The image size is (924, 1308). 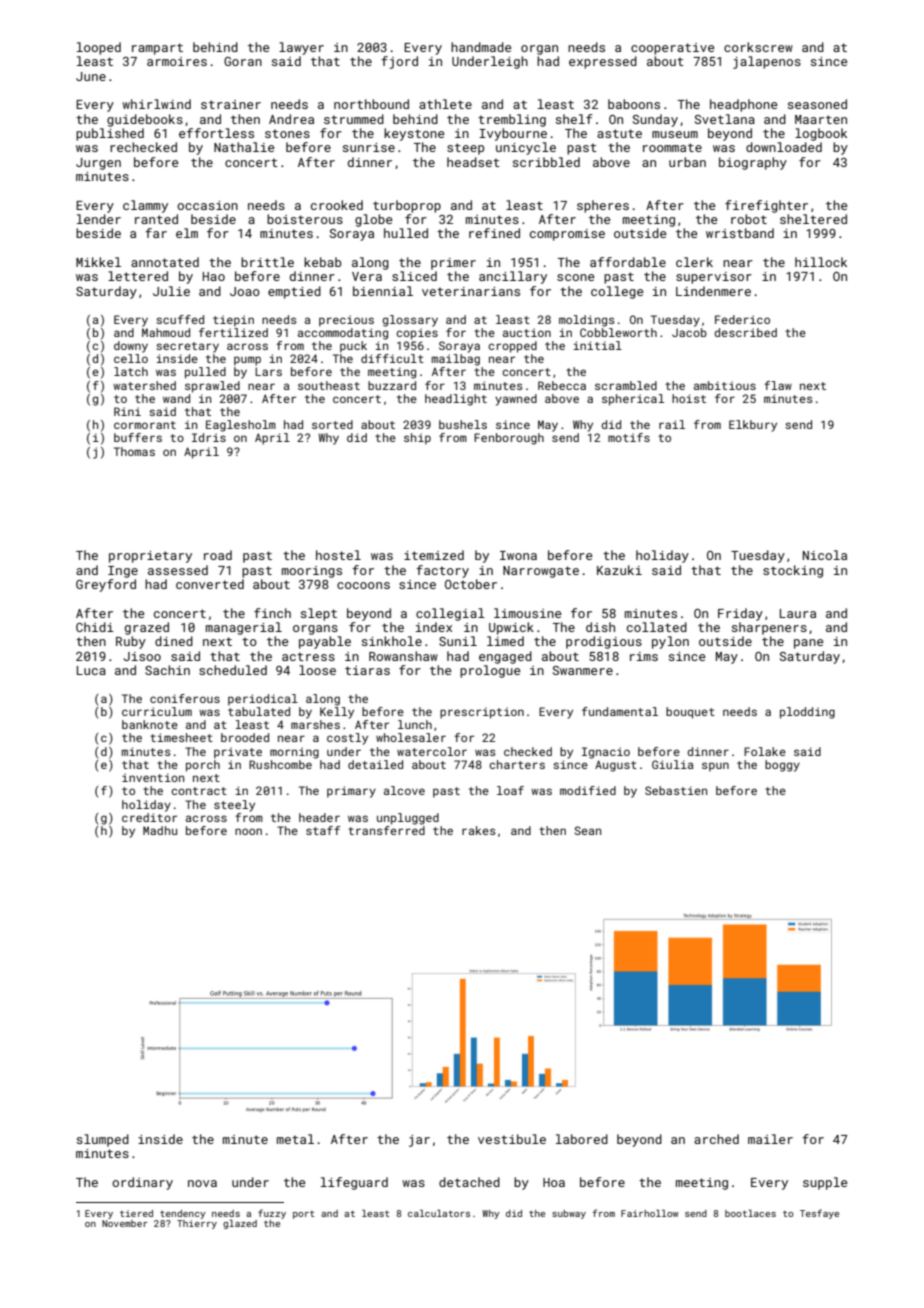 What do you see at coordinates (439, 1213) in the page?
I see `calculators` at bounding box center [439, 1213].
